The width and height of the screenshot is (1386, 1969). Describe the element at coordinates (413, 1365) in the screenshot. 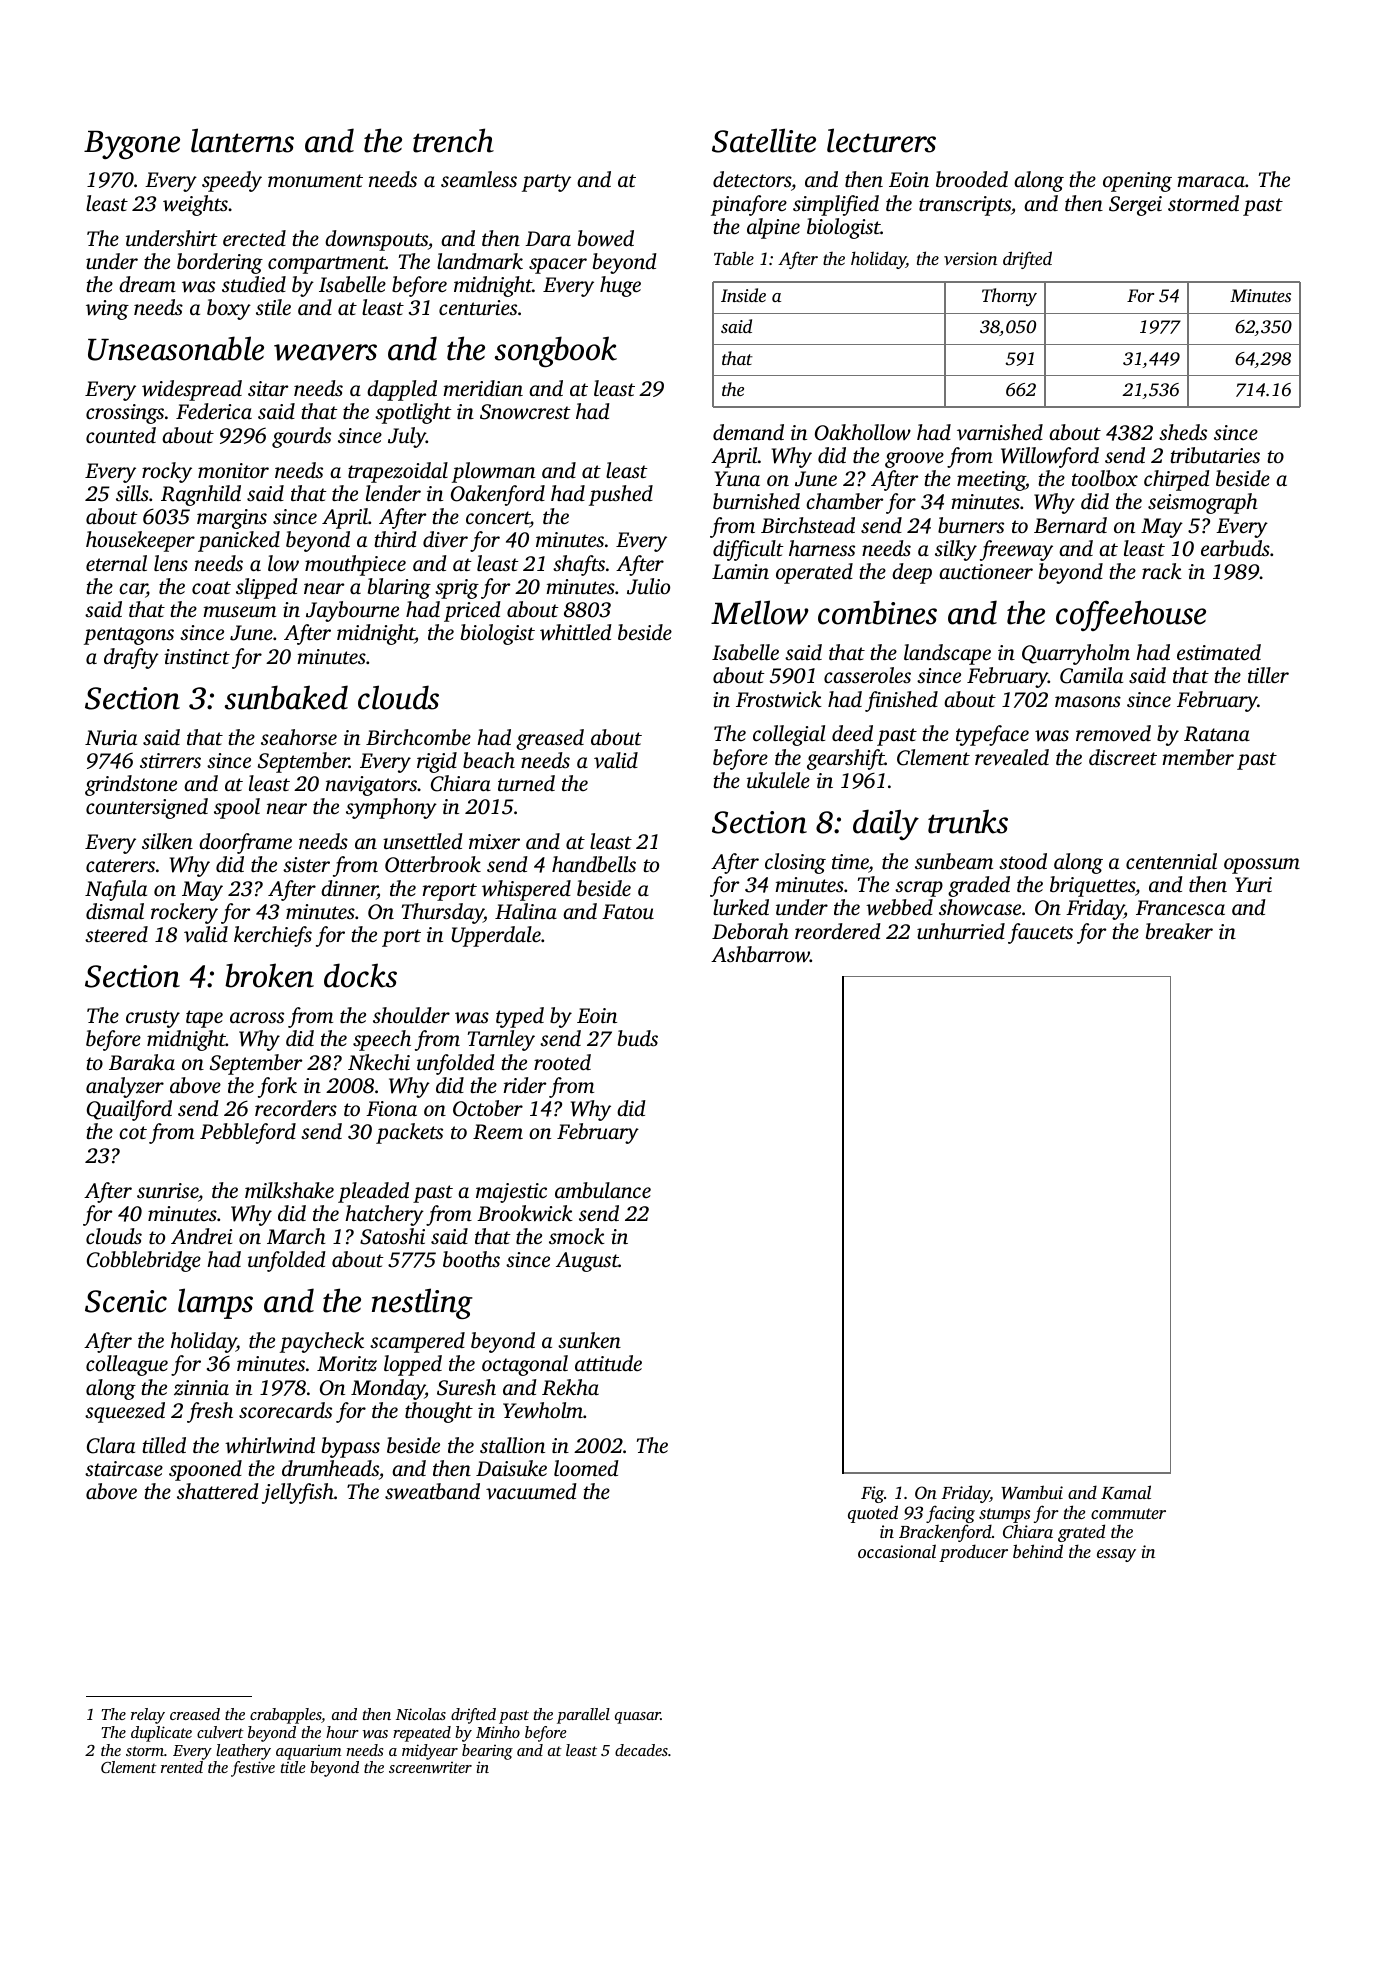

I see `lopped` at that location.
